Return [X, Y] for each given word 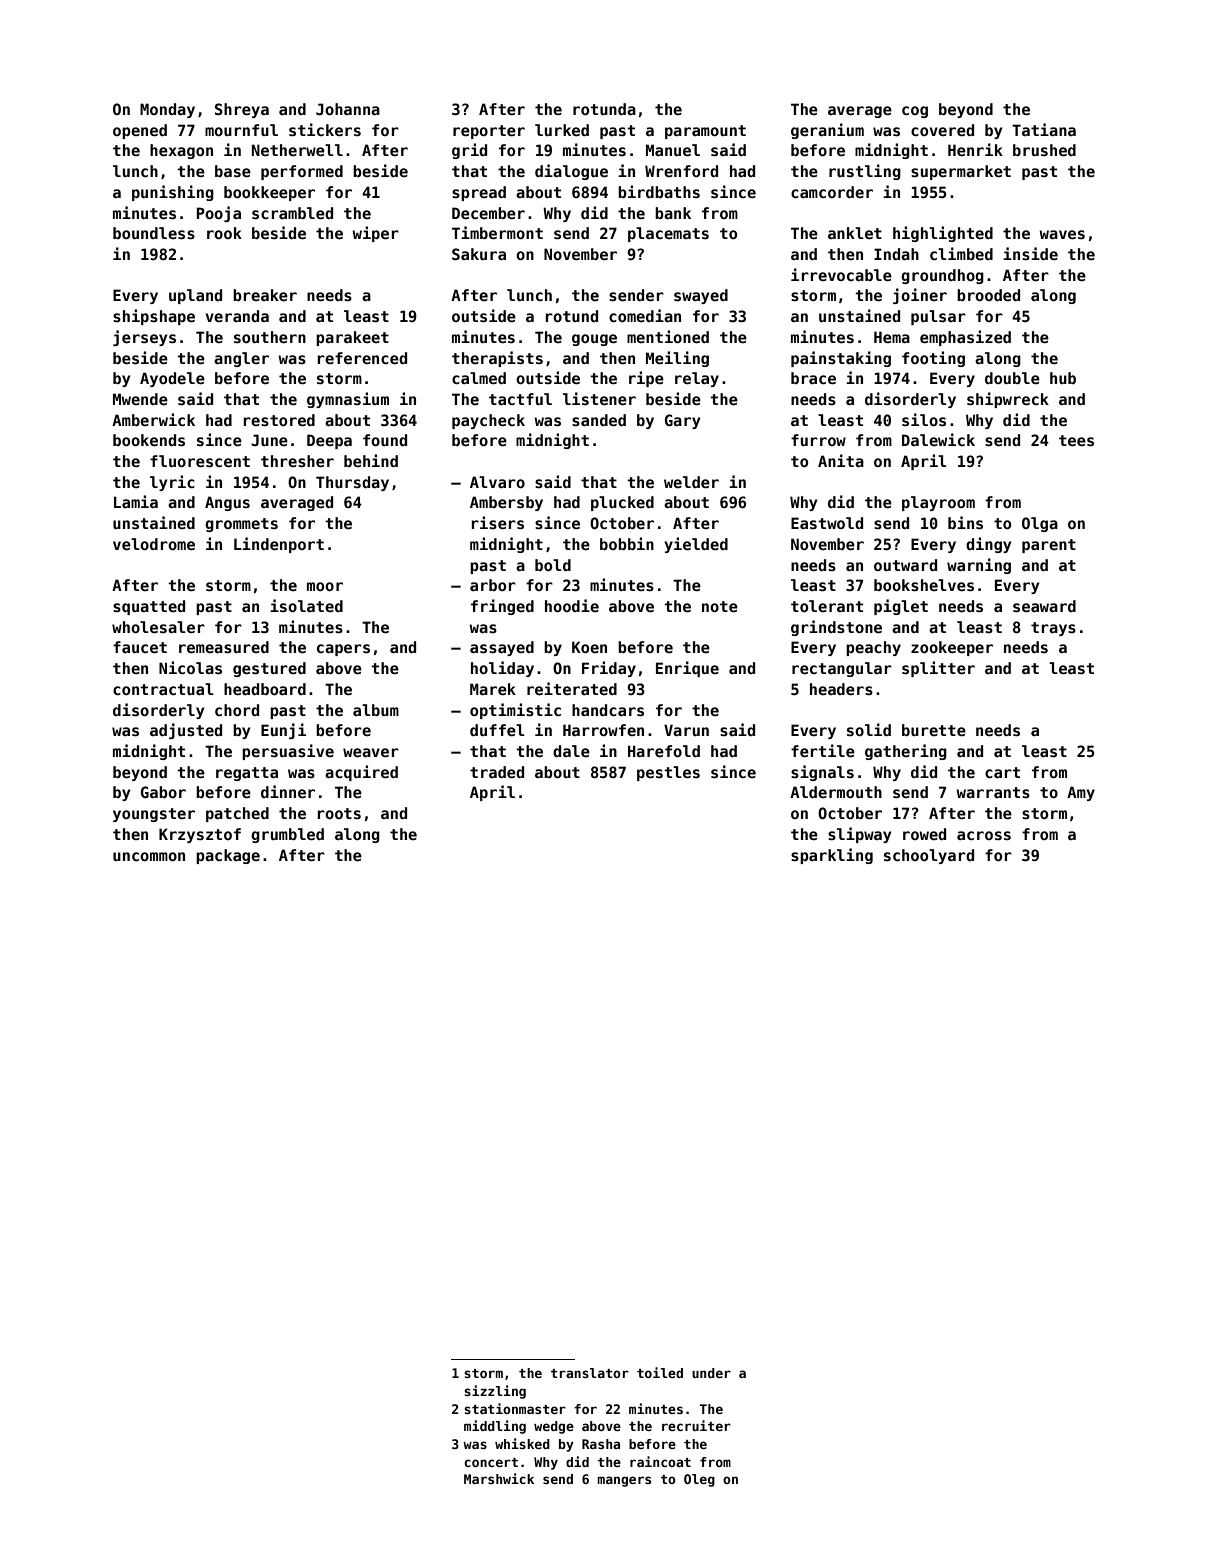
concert [491, 1462]
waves [1062, 234]
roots [339, 813]
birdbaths [659, 191]
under [711, 1373]
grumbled [287, 835]
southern [270, 337]
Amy [1081, 793]
